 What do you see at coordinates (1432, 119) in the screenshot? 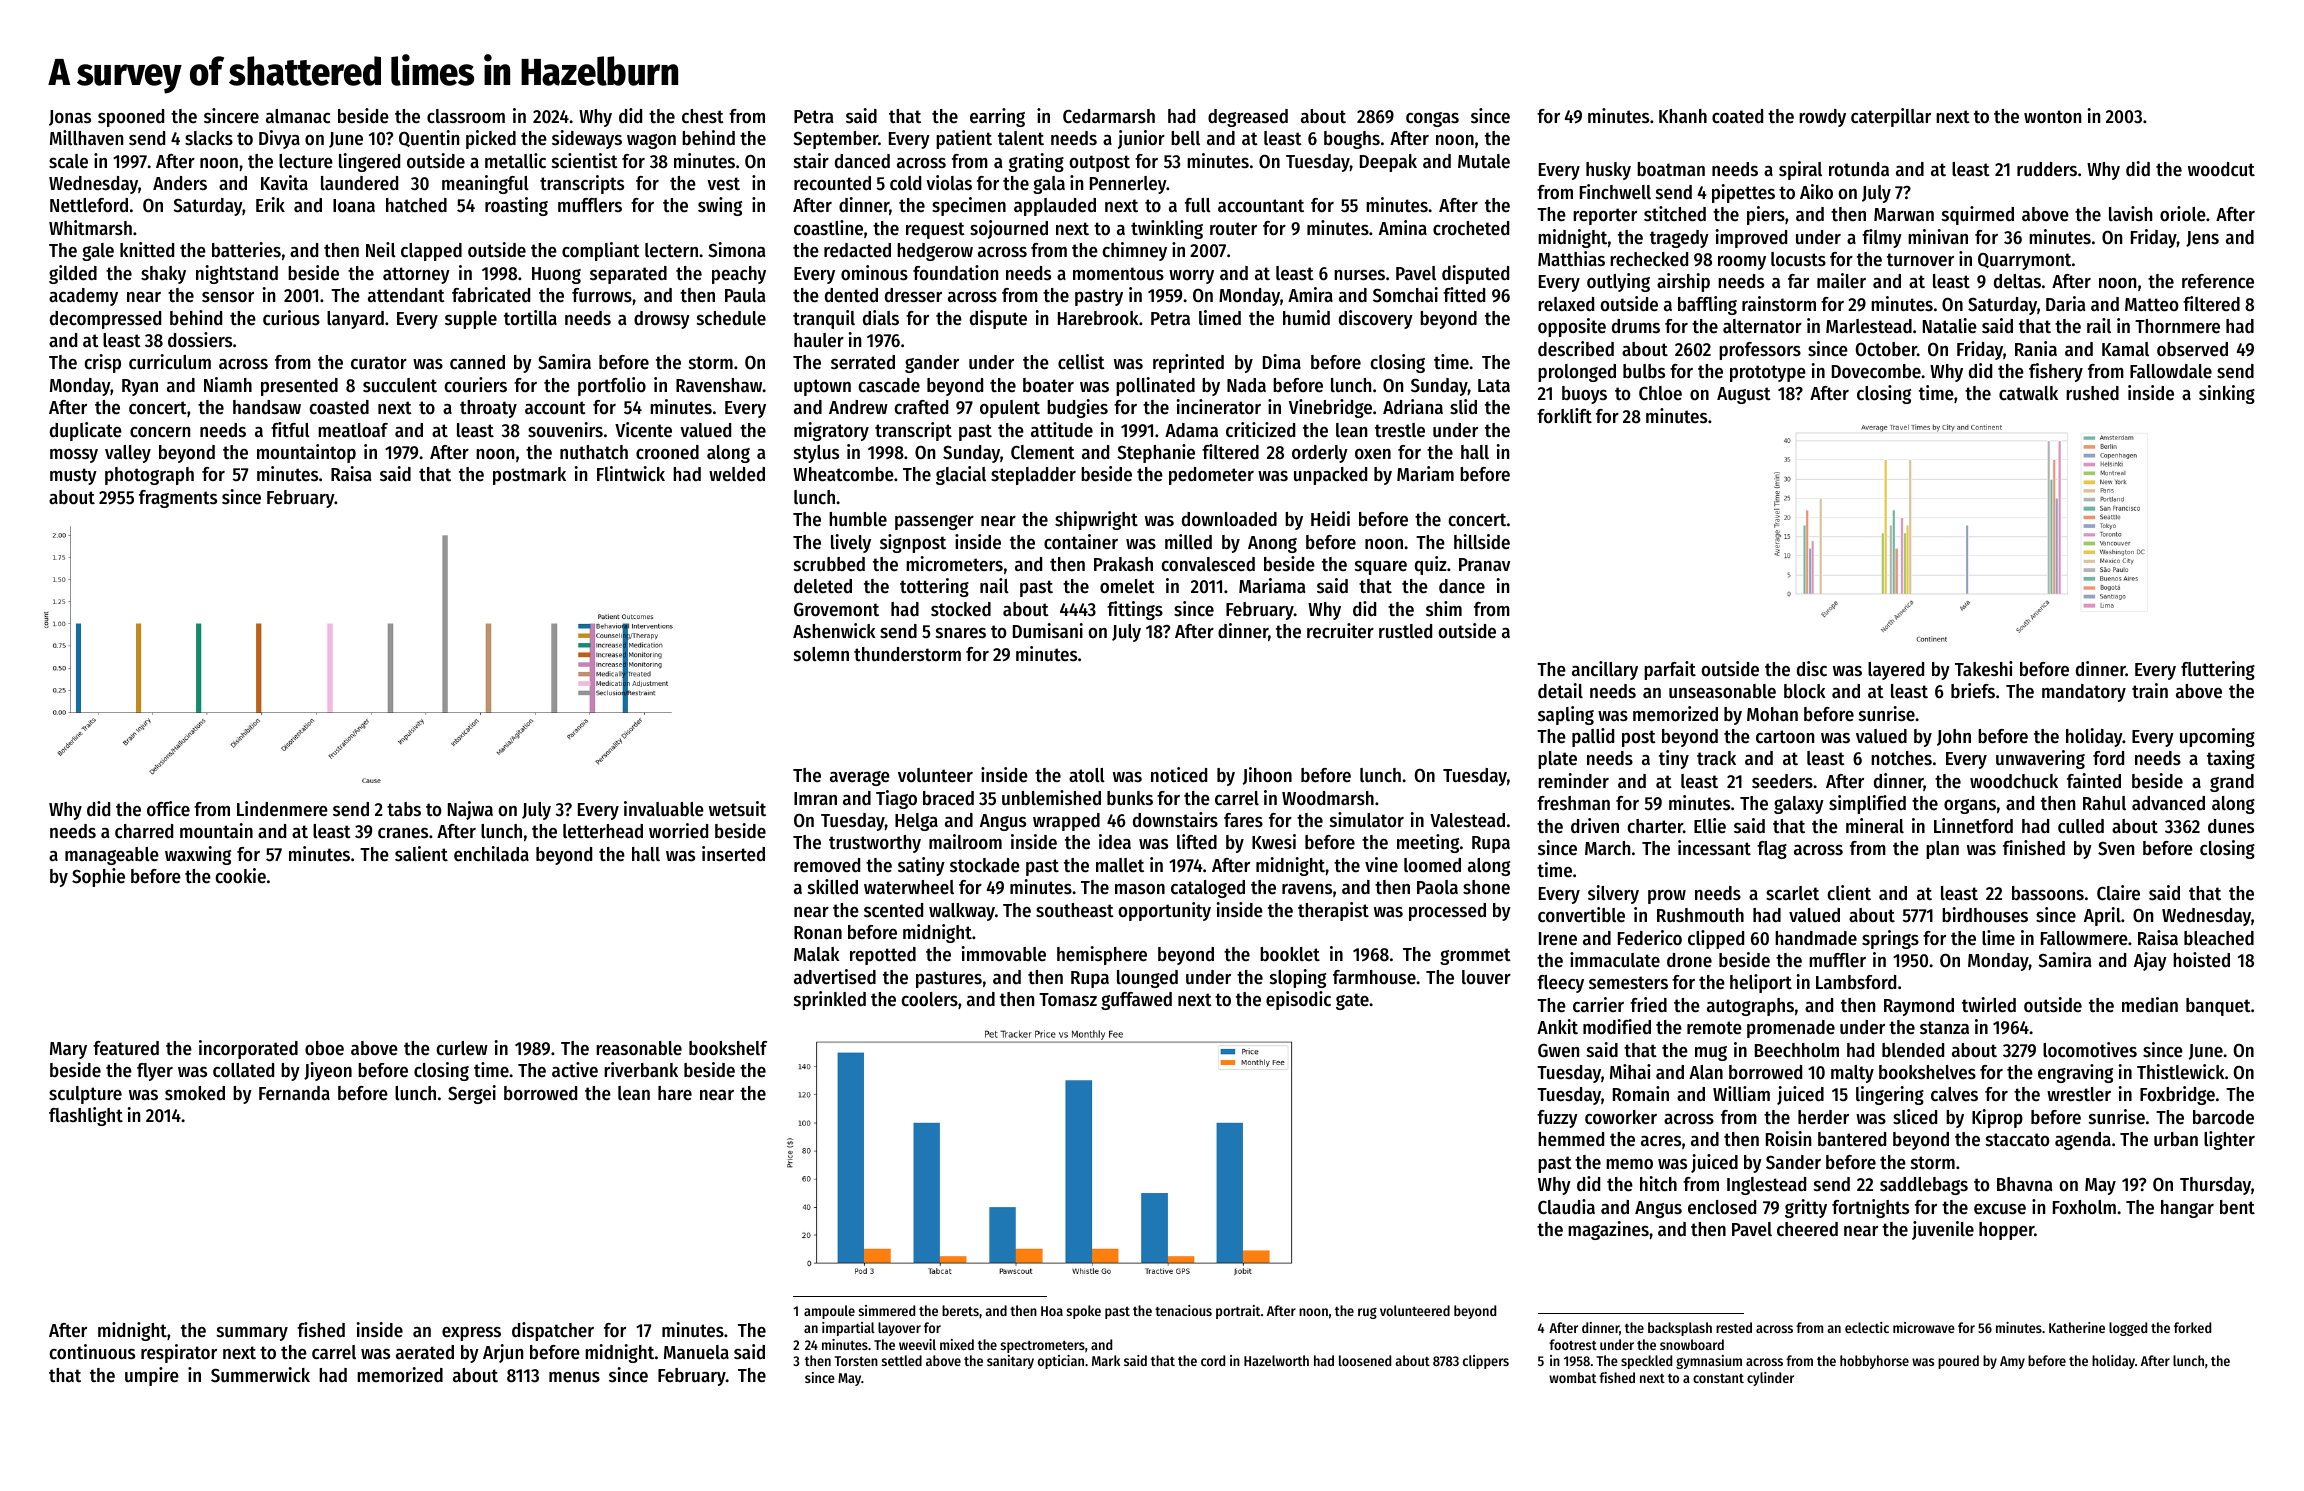
I see `congas` at bounding box center [1432, 119].
